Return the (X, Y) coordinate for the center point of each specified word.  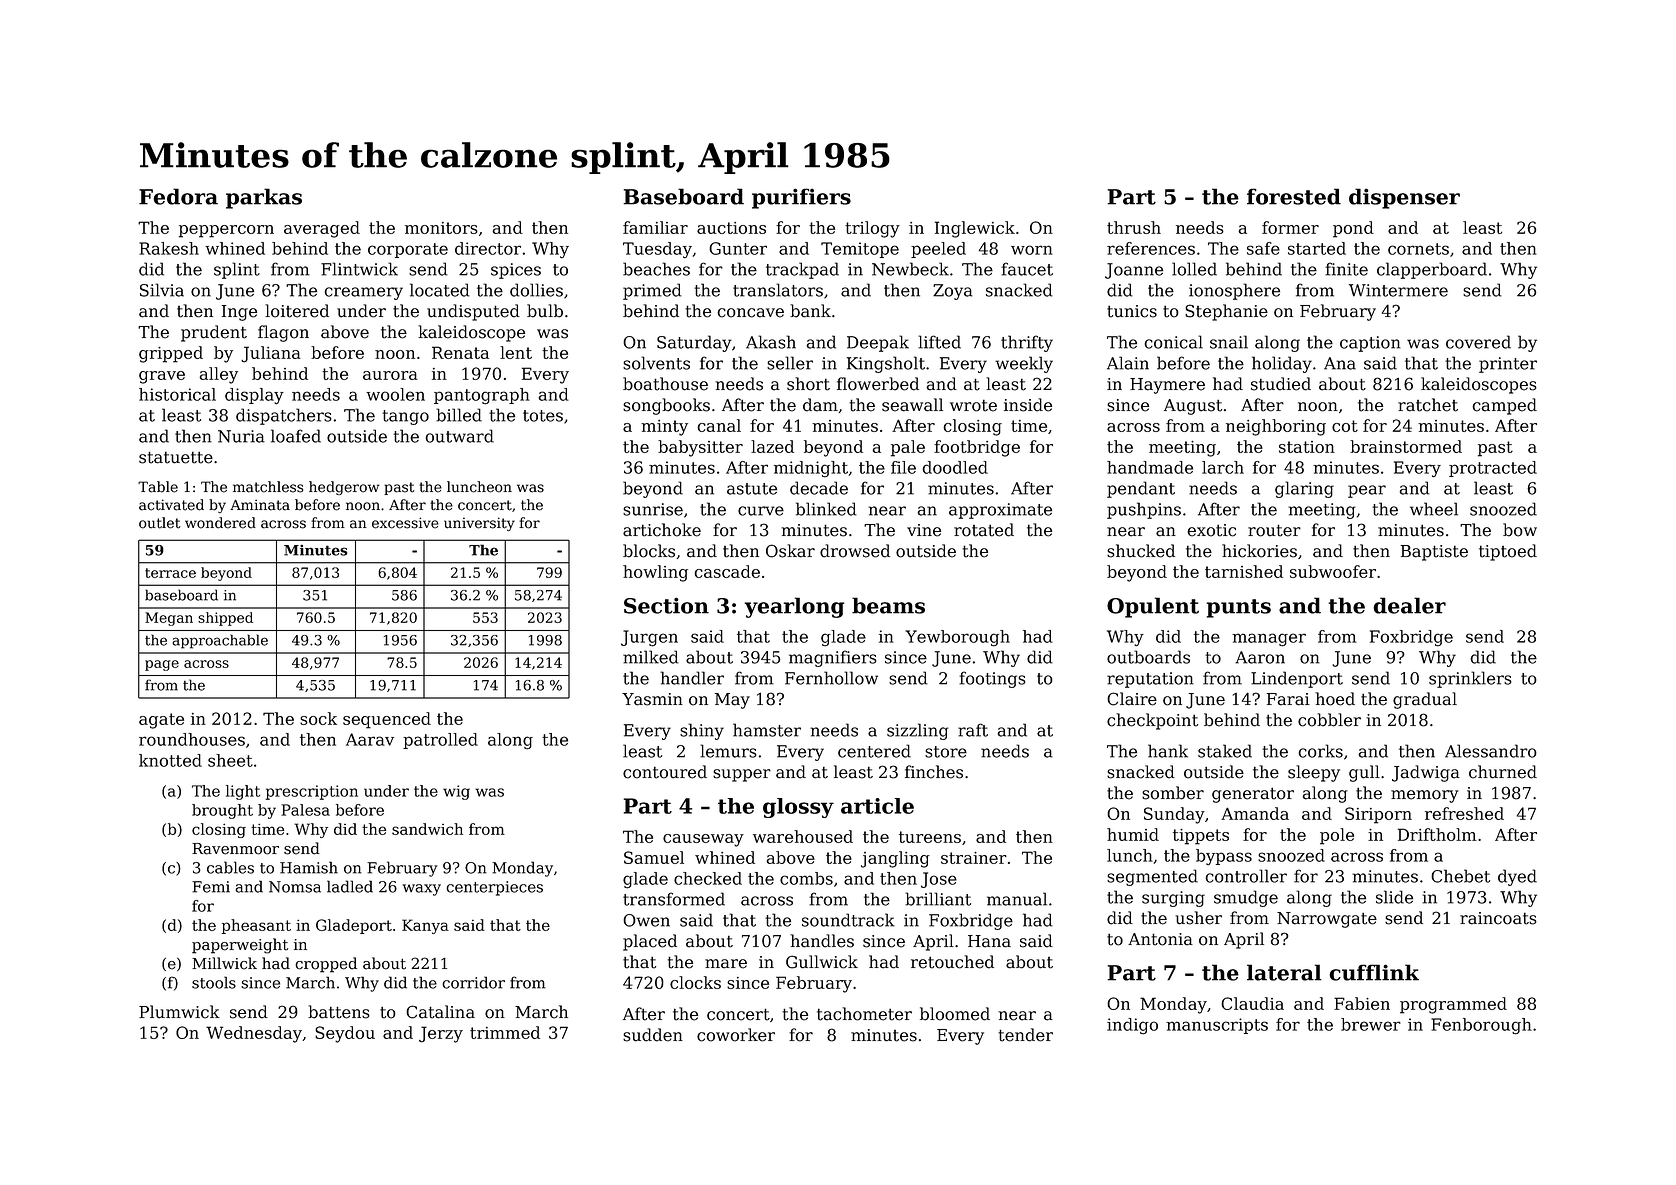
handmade (1150, 467)
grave (162, 377)
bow (1520, 530)
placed (650, 942)
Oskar (790, 551)
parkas (264, 198)
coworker (736, 1035)
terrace (170, 573)
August (1193, 407)
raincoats (1498, 918)
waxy (421, 890)
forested (1294, 196)
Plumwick (179, 1012)
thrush (1134, 227)
